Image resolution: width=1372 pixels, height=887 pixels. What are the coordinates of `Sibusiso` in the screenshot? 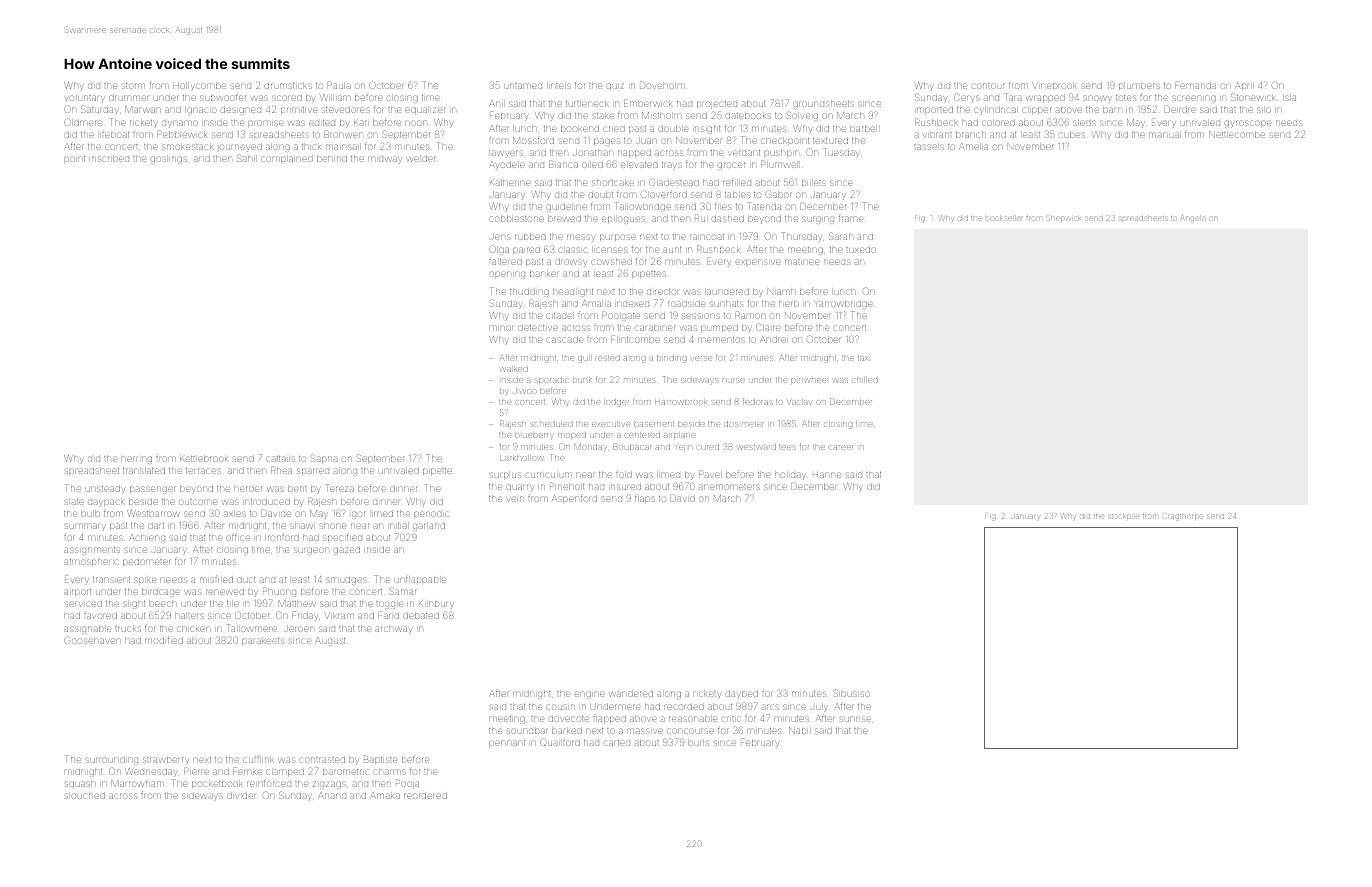 It's located at (852, 694).
